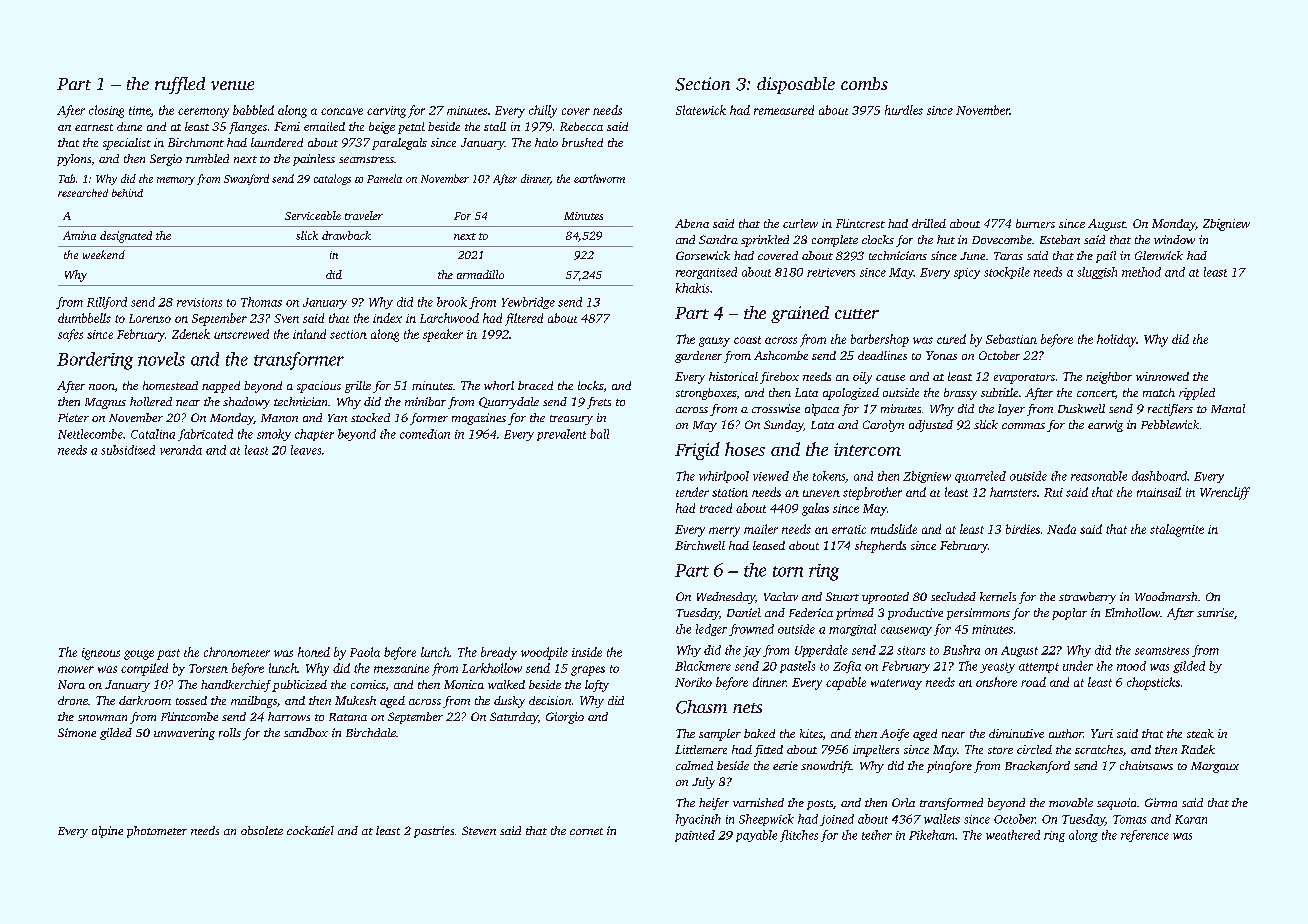 The width and height of the image is (1308, 924). What do you see at coordinates (306, 450) in the image?
I see `leaves` at bounding box center [306, 450].
